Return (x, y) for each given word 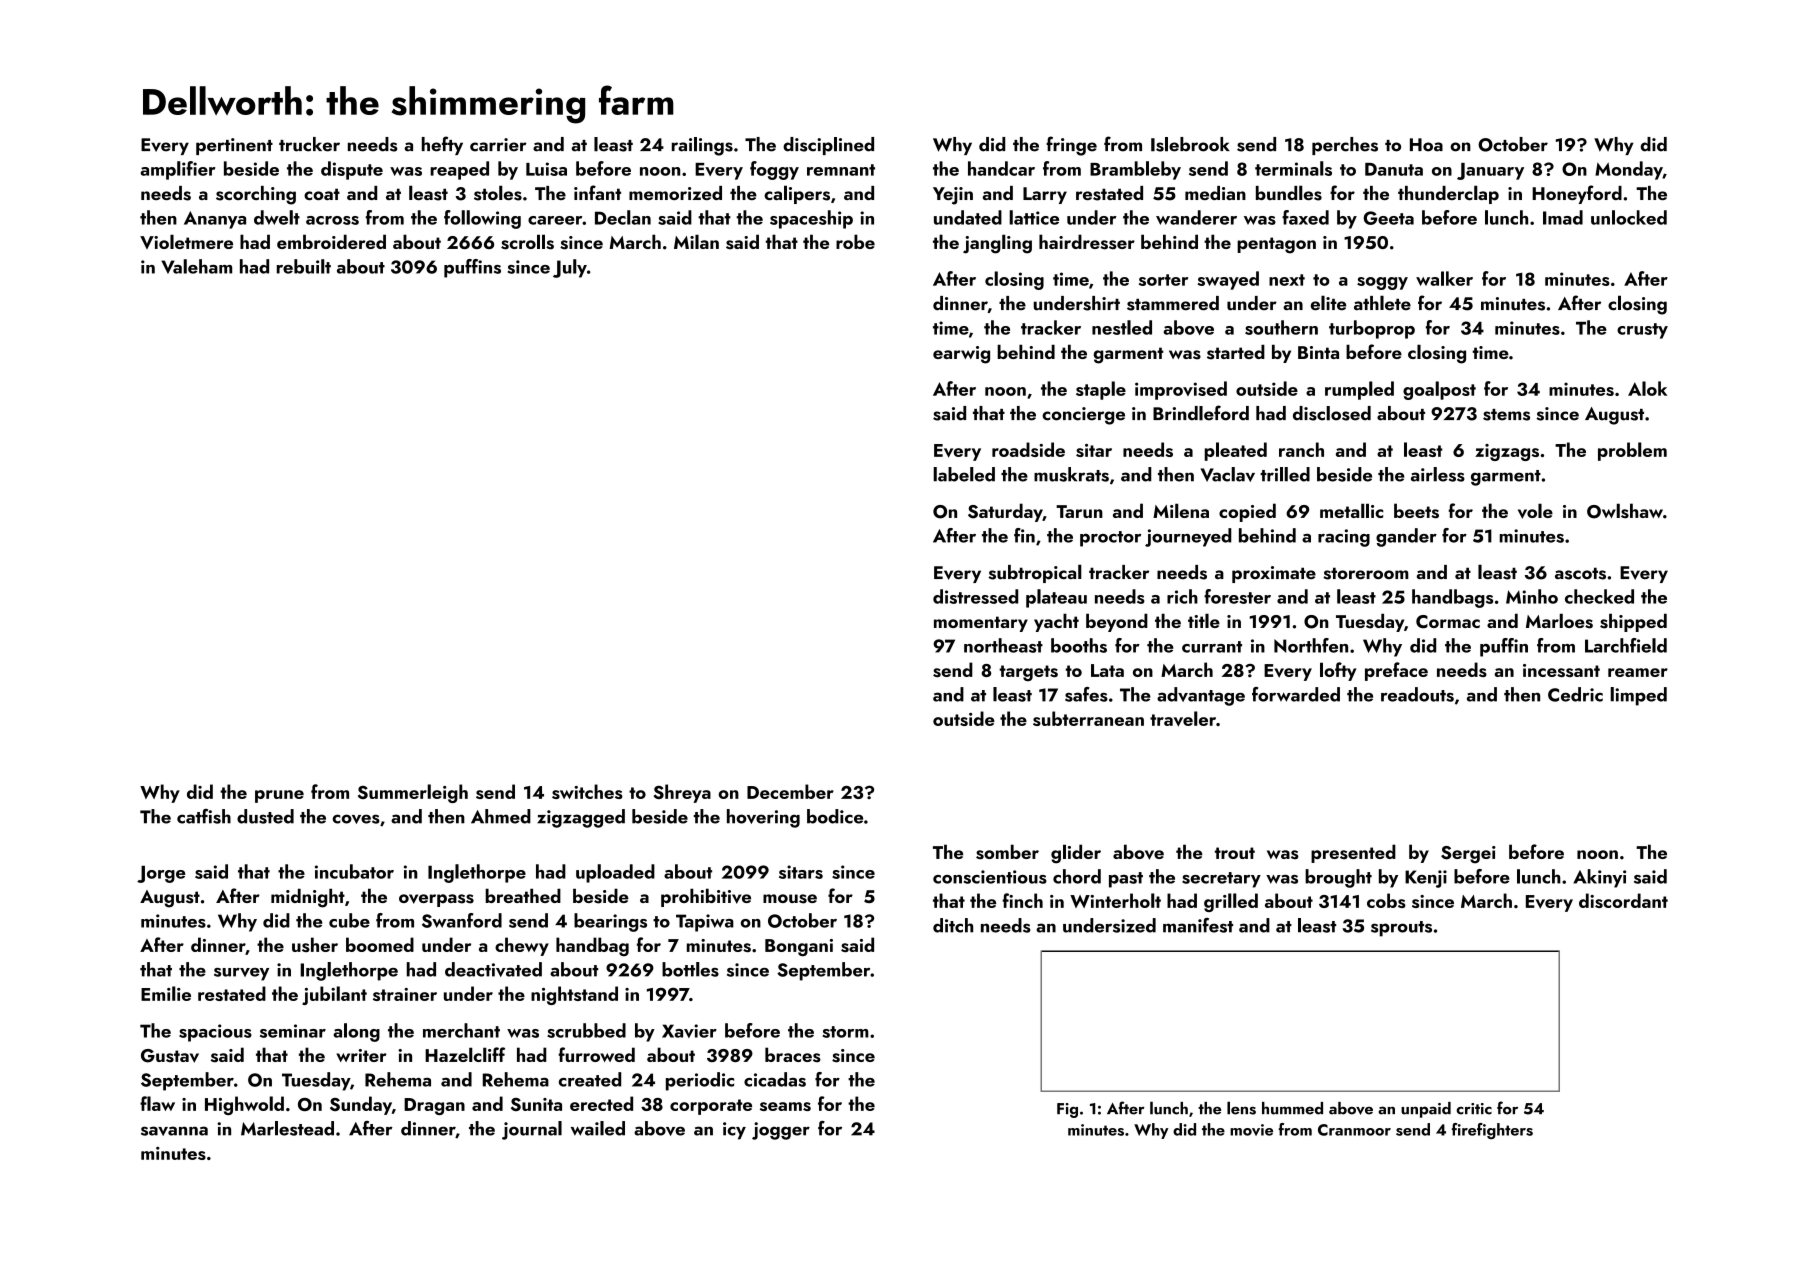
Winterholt (1115, 900)
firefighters (1492, 1131)
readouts (1417, 694)
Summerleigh (413, 793)
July (570, 268)
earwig (961, 355)
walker (1444, 278)
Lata (1107, 670)
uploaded (615, 873)
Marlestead (287, 1128)
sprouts (1401, 929)
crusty (1642, 331)
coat (322, 194)
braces (793, 1055)
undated (968, 217)
